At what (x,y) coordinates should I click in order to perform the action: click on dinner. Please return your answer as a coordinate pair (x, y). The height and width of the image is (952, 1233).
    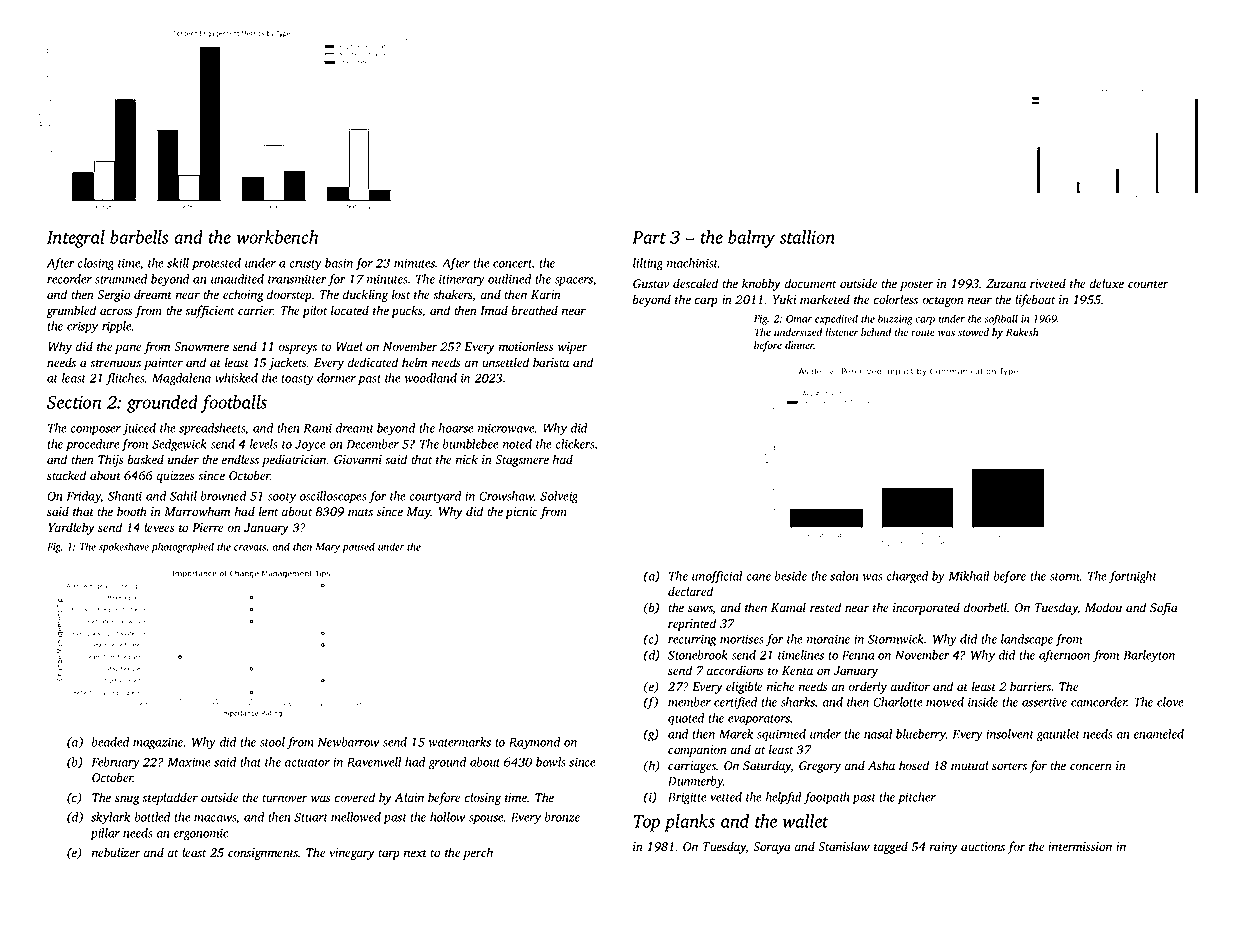
    Looking at the image, I should click on (799, 345).
